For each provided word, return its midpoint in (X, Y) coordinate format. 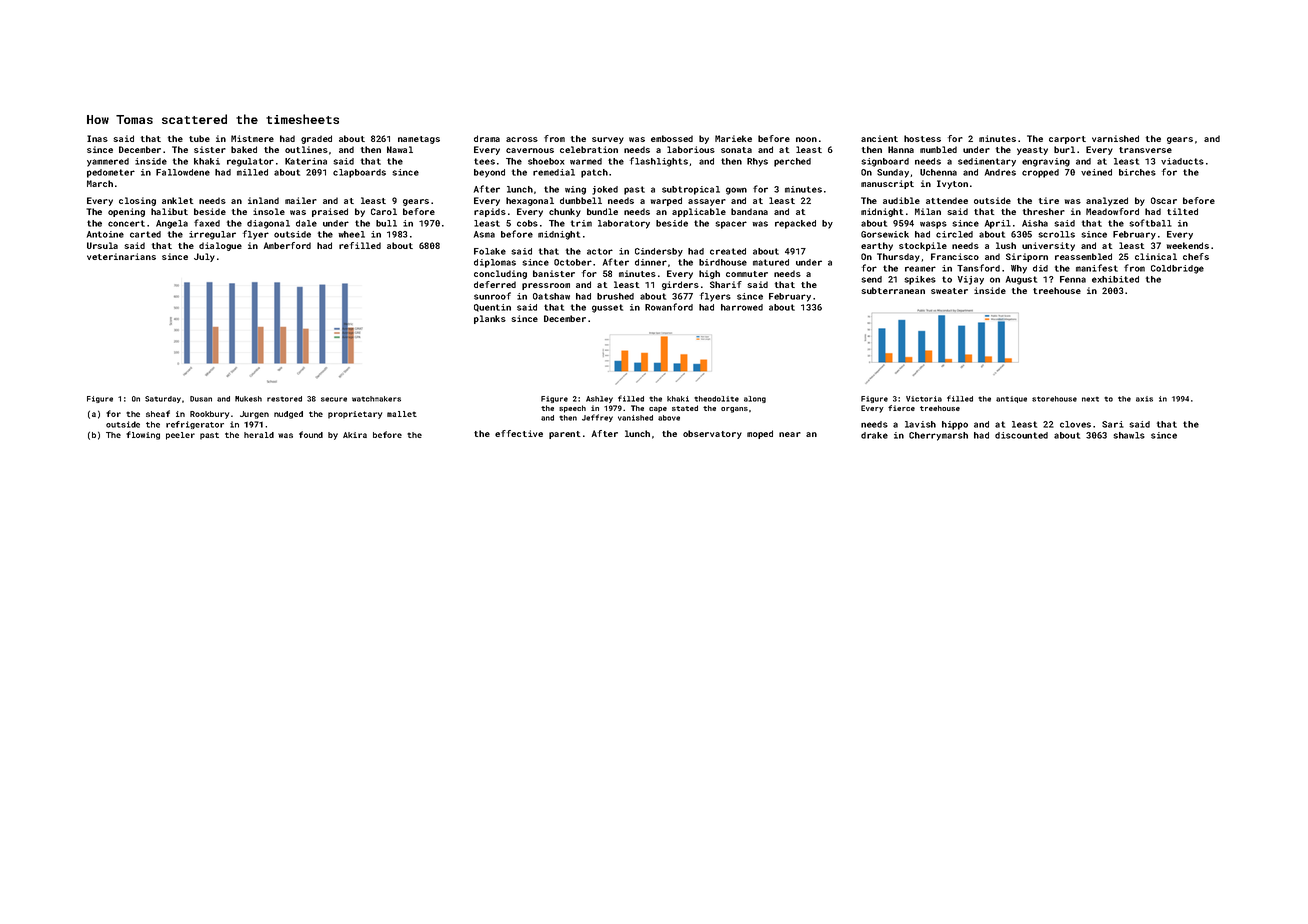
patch (594, 173)
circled (954, 234)
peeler (180, 436)
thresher (1044, 211)
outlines (306, 149)
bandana (749, 211)
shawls (1129, 435)
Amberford (287, 245)
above (669, 418)
